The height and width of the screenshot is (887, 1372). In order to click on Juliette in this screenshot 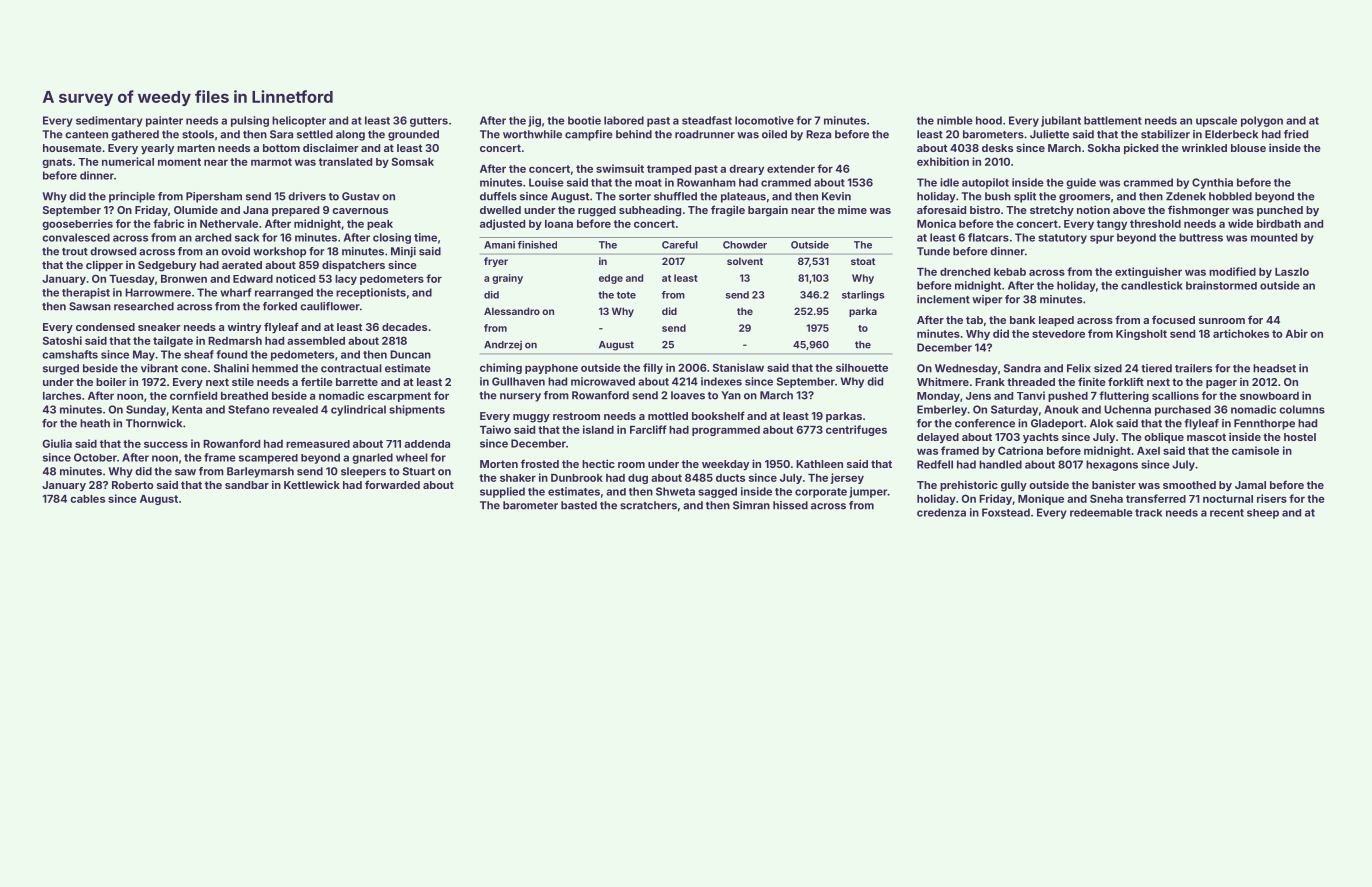, I will do `click(1049, 134)`.
